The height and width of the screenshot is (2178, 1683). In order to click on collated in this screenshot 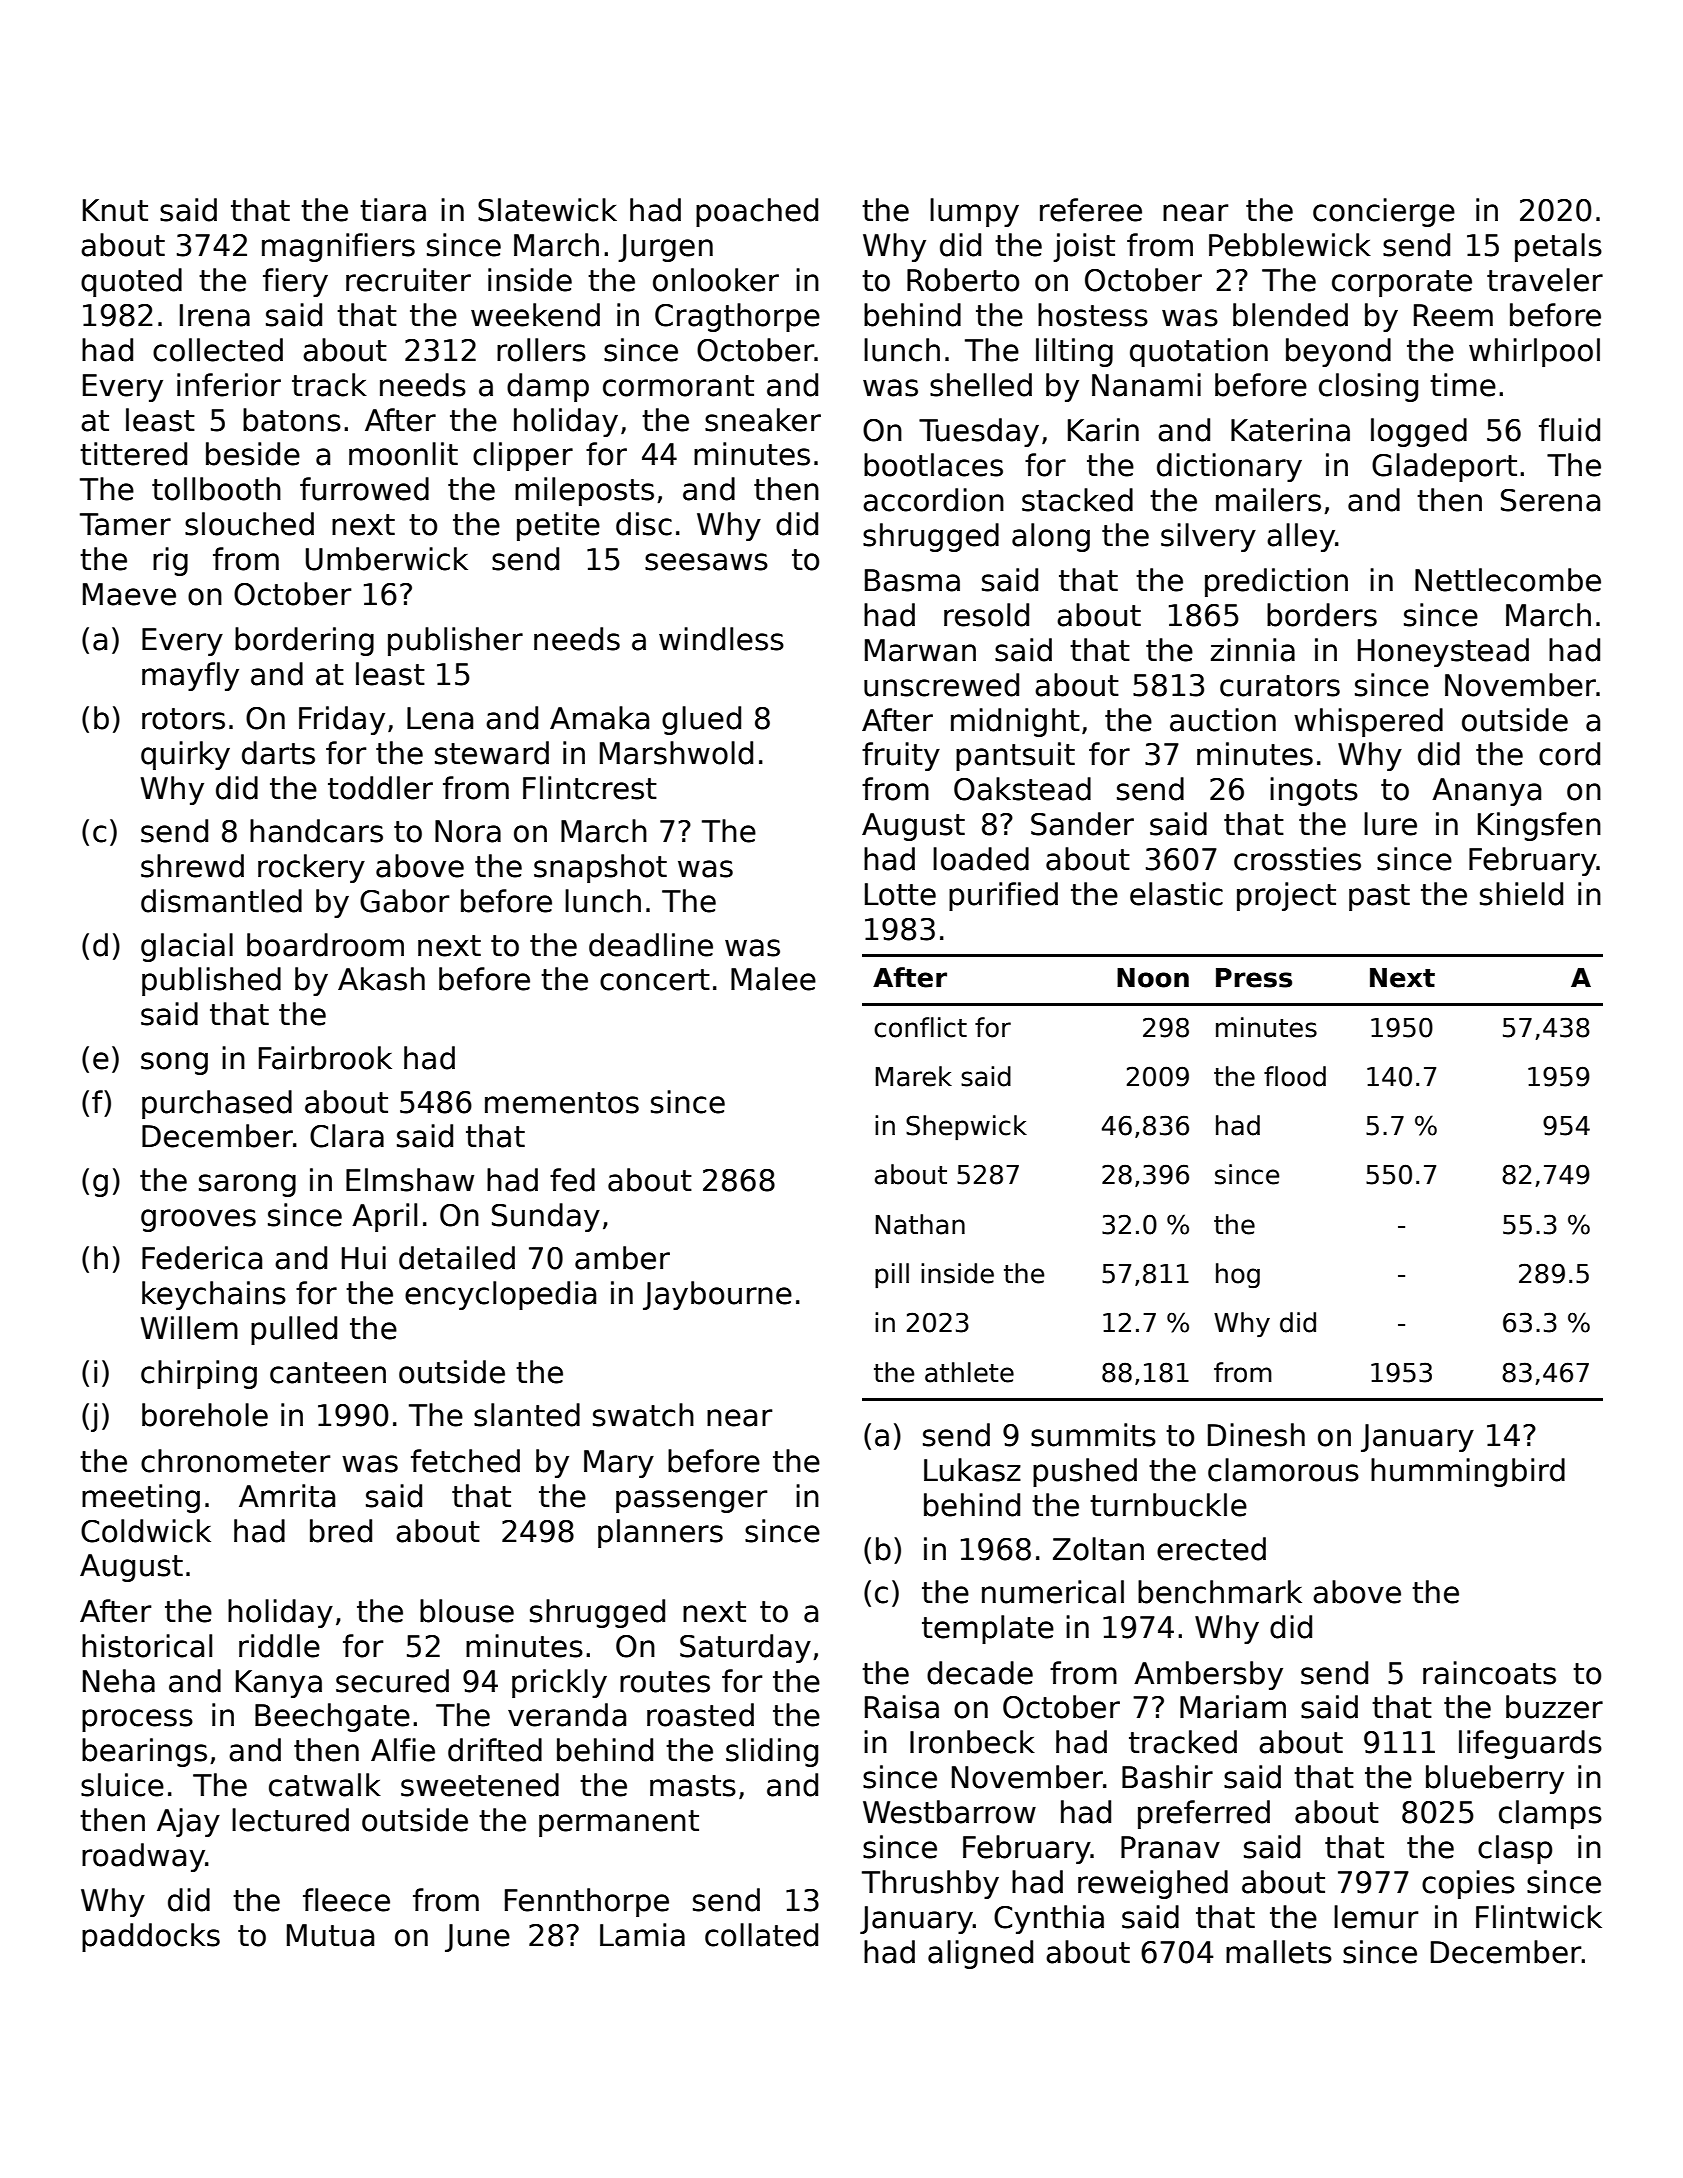, I will do `click(761, 1935)`.
